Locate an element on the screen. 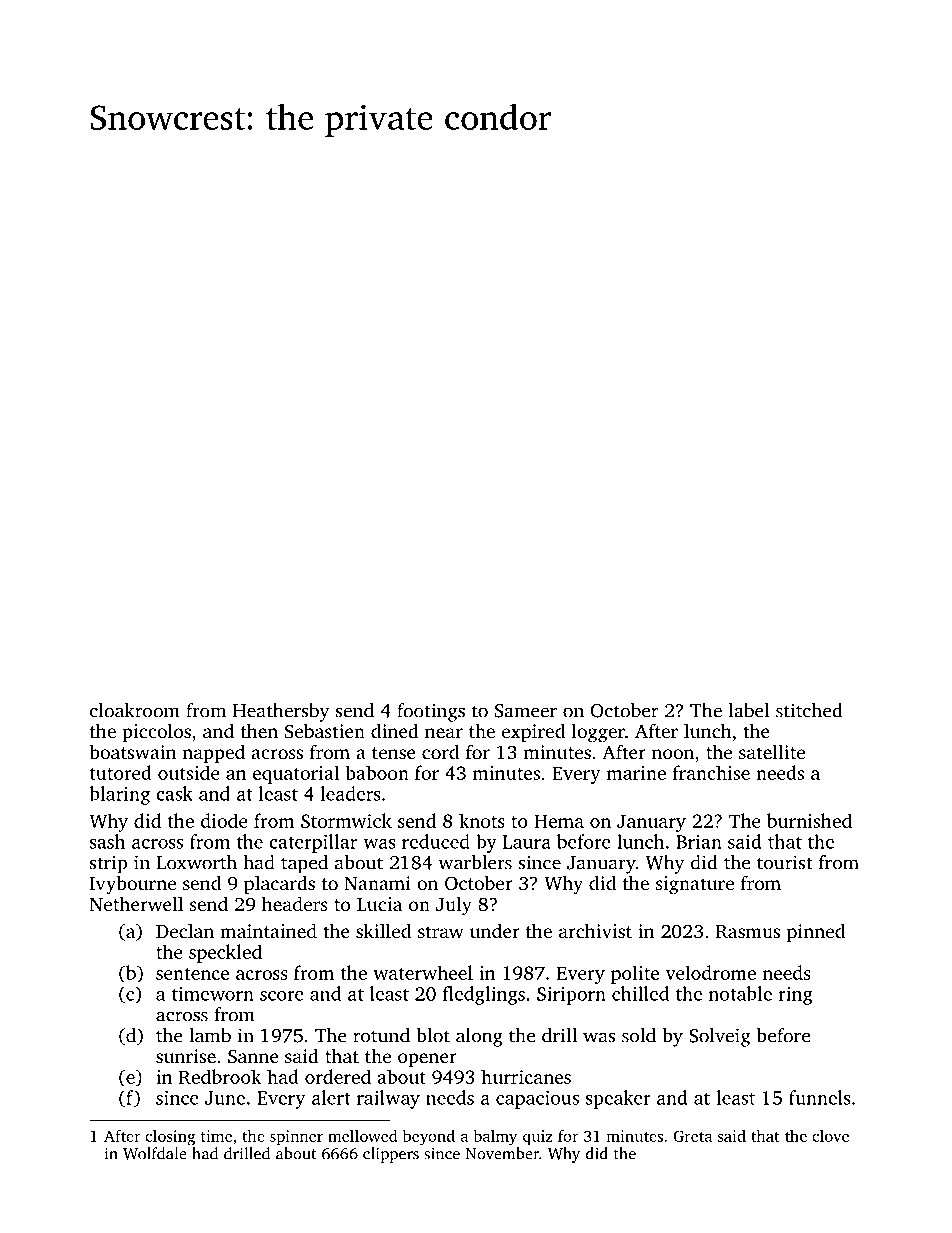  Solveig is located at coordinates (720, 1037).
